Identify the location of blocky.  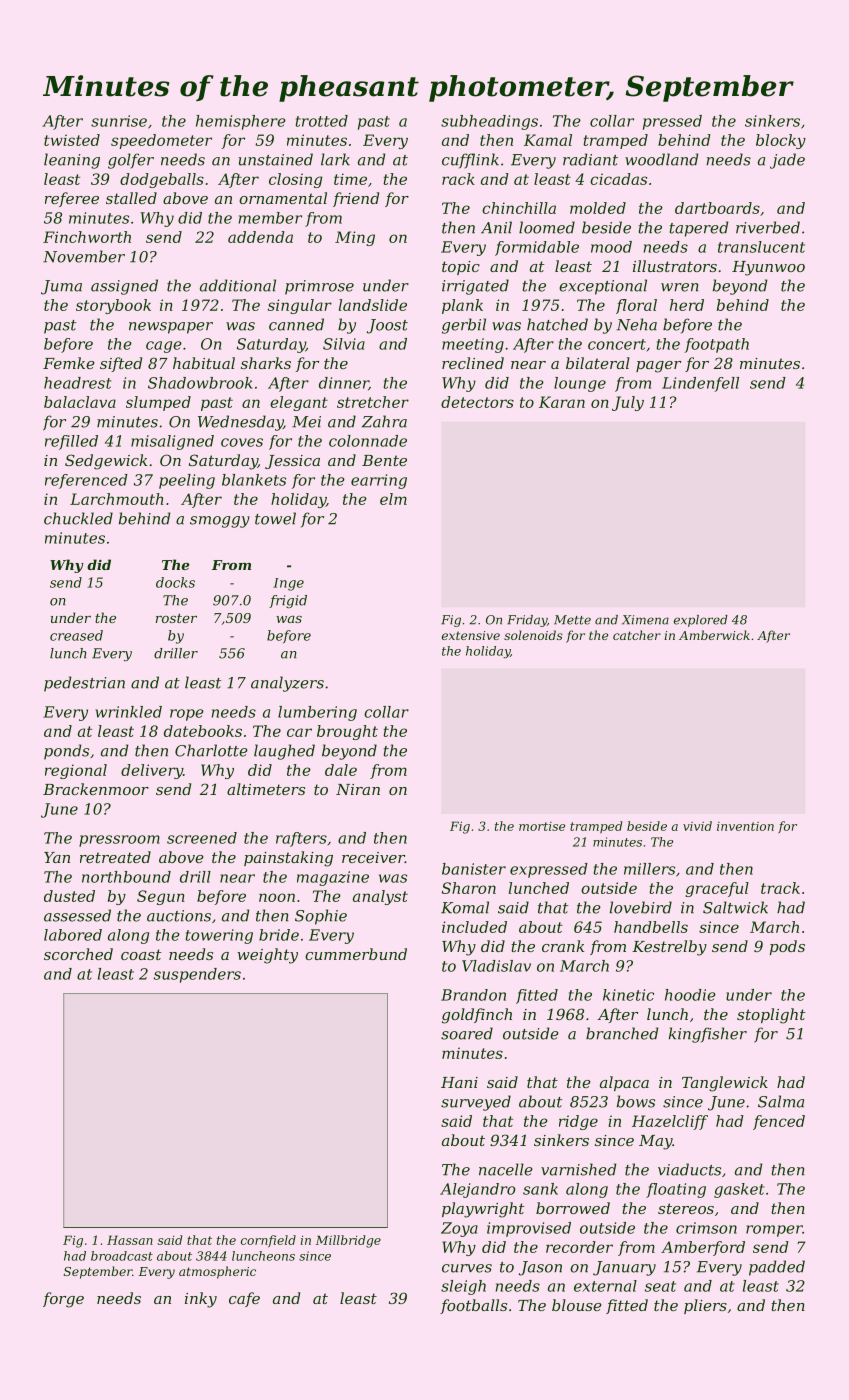
(781, 141).
